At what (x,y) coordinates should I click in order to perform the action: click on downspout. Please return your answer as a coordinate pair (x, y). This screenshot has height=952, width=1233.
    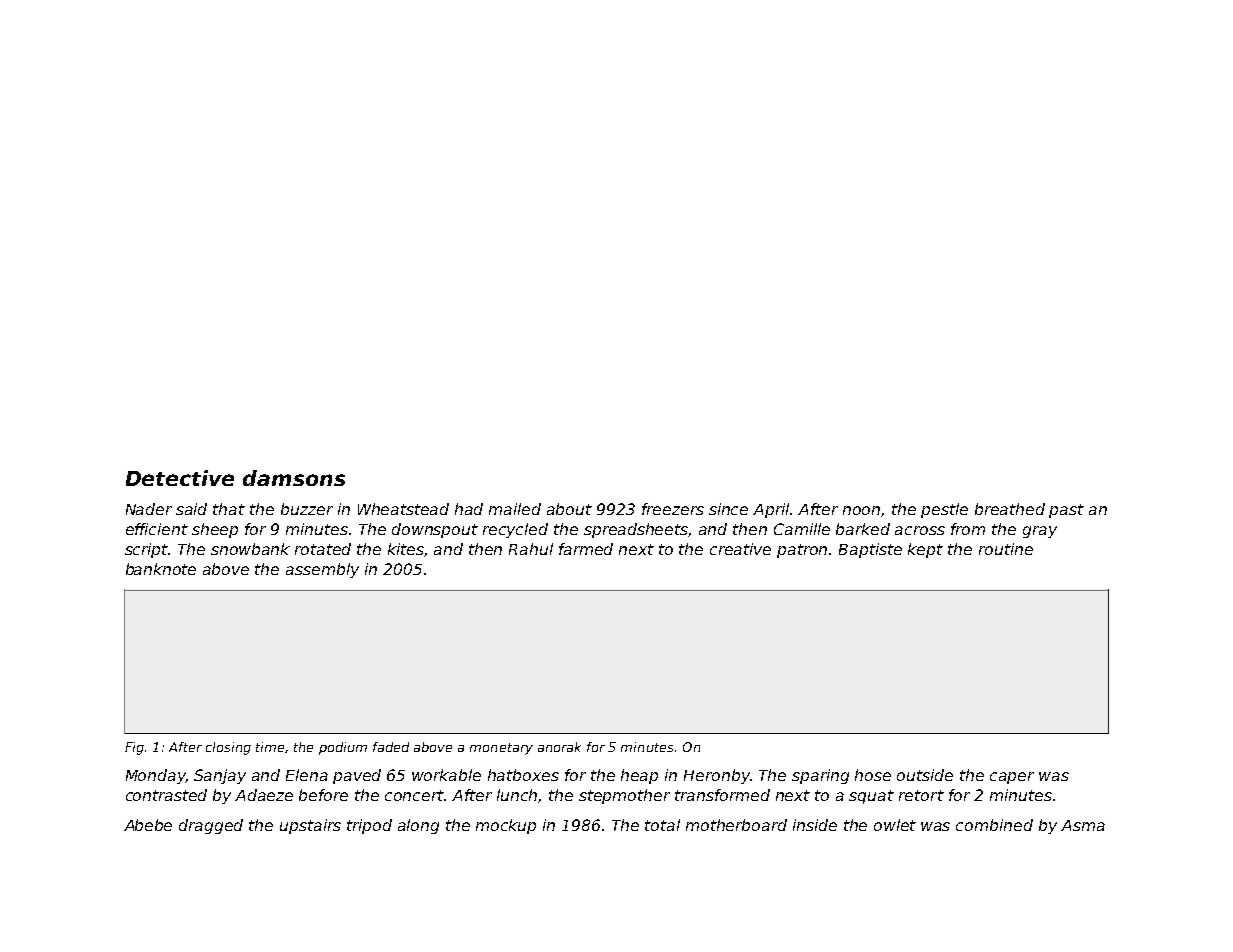
    Looking at the image, I should click on (435, 530).
